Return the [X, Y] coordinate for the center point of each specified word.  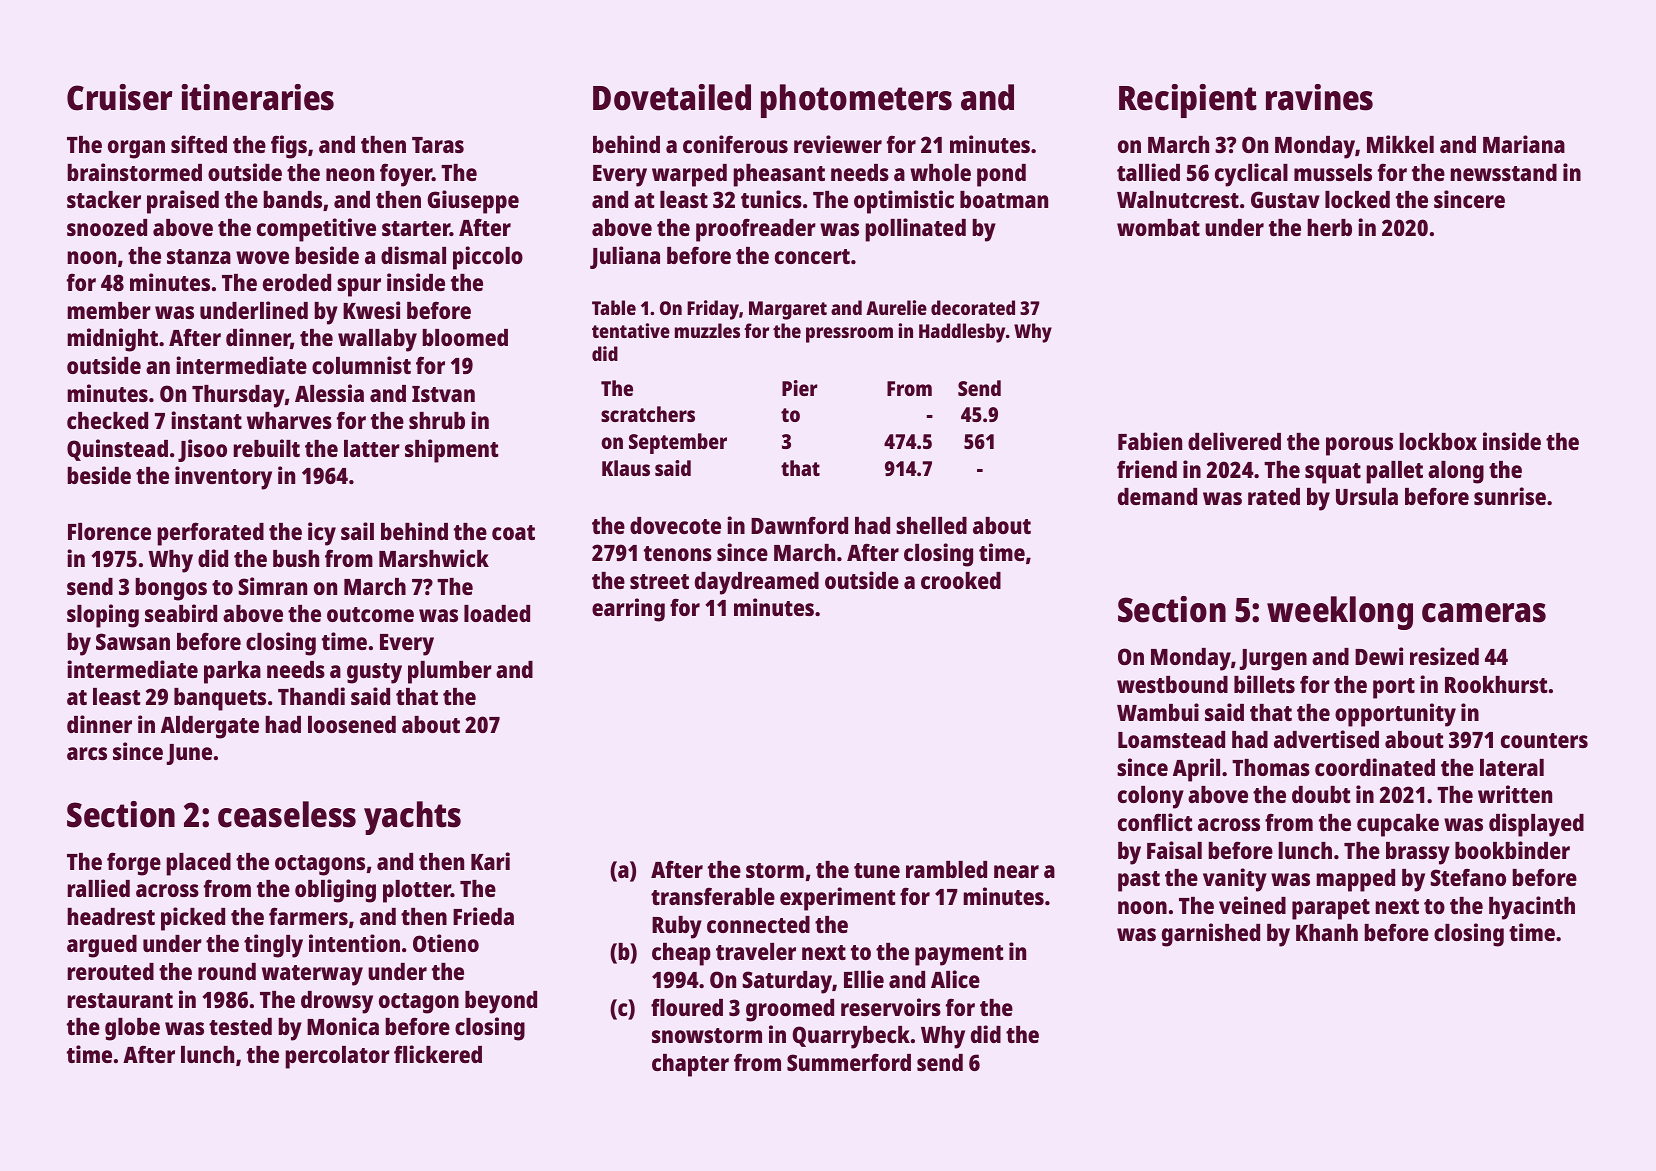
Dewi [1379, 656]
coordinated [1375, 767]
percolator [337, 1057]
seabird [181, 613]
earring [628, 610]
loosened [352, 724]
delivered [1234, 441]
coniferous [735, 144]
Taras [438, 145]
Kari [490, 861]
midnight [112, 340]
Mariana [1524, 144]
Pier [800, 388]
